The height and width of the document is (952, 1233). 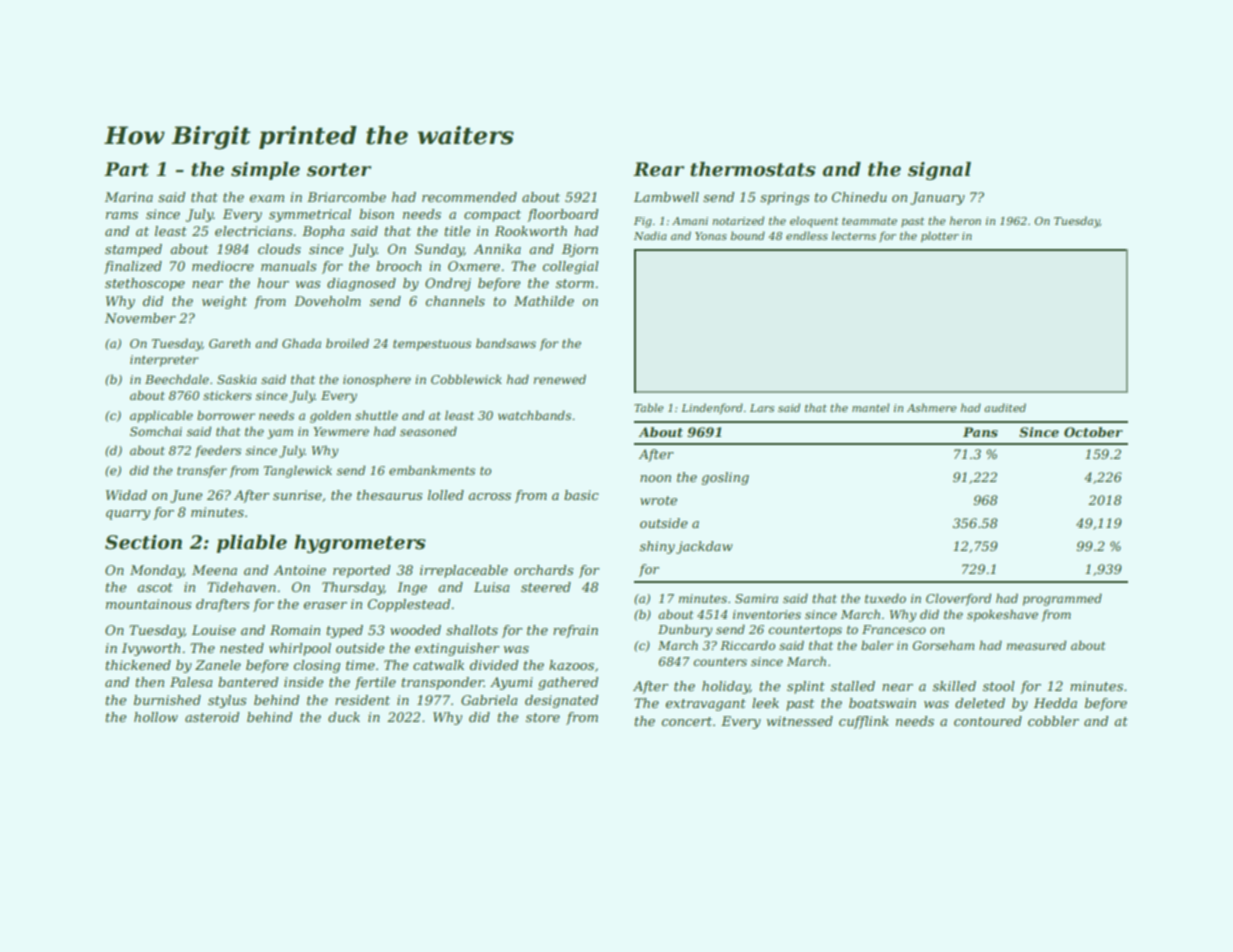 I want to click on teammate, so click(x=869, y=221).
